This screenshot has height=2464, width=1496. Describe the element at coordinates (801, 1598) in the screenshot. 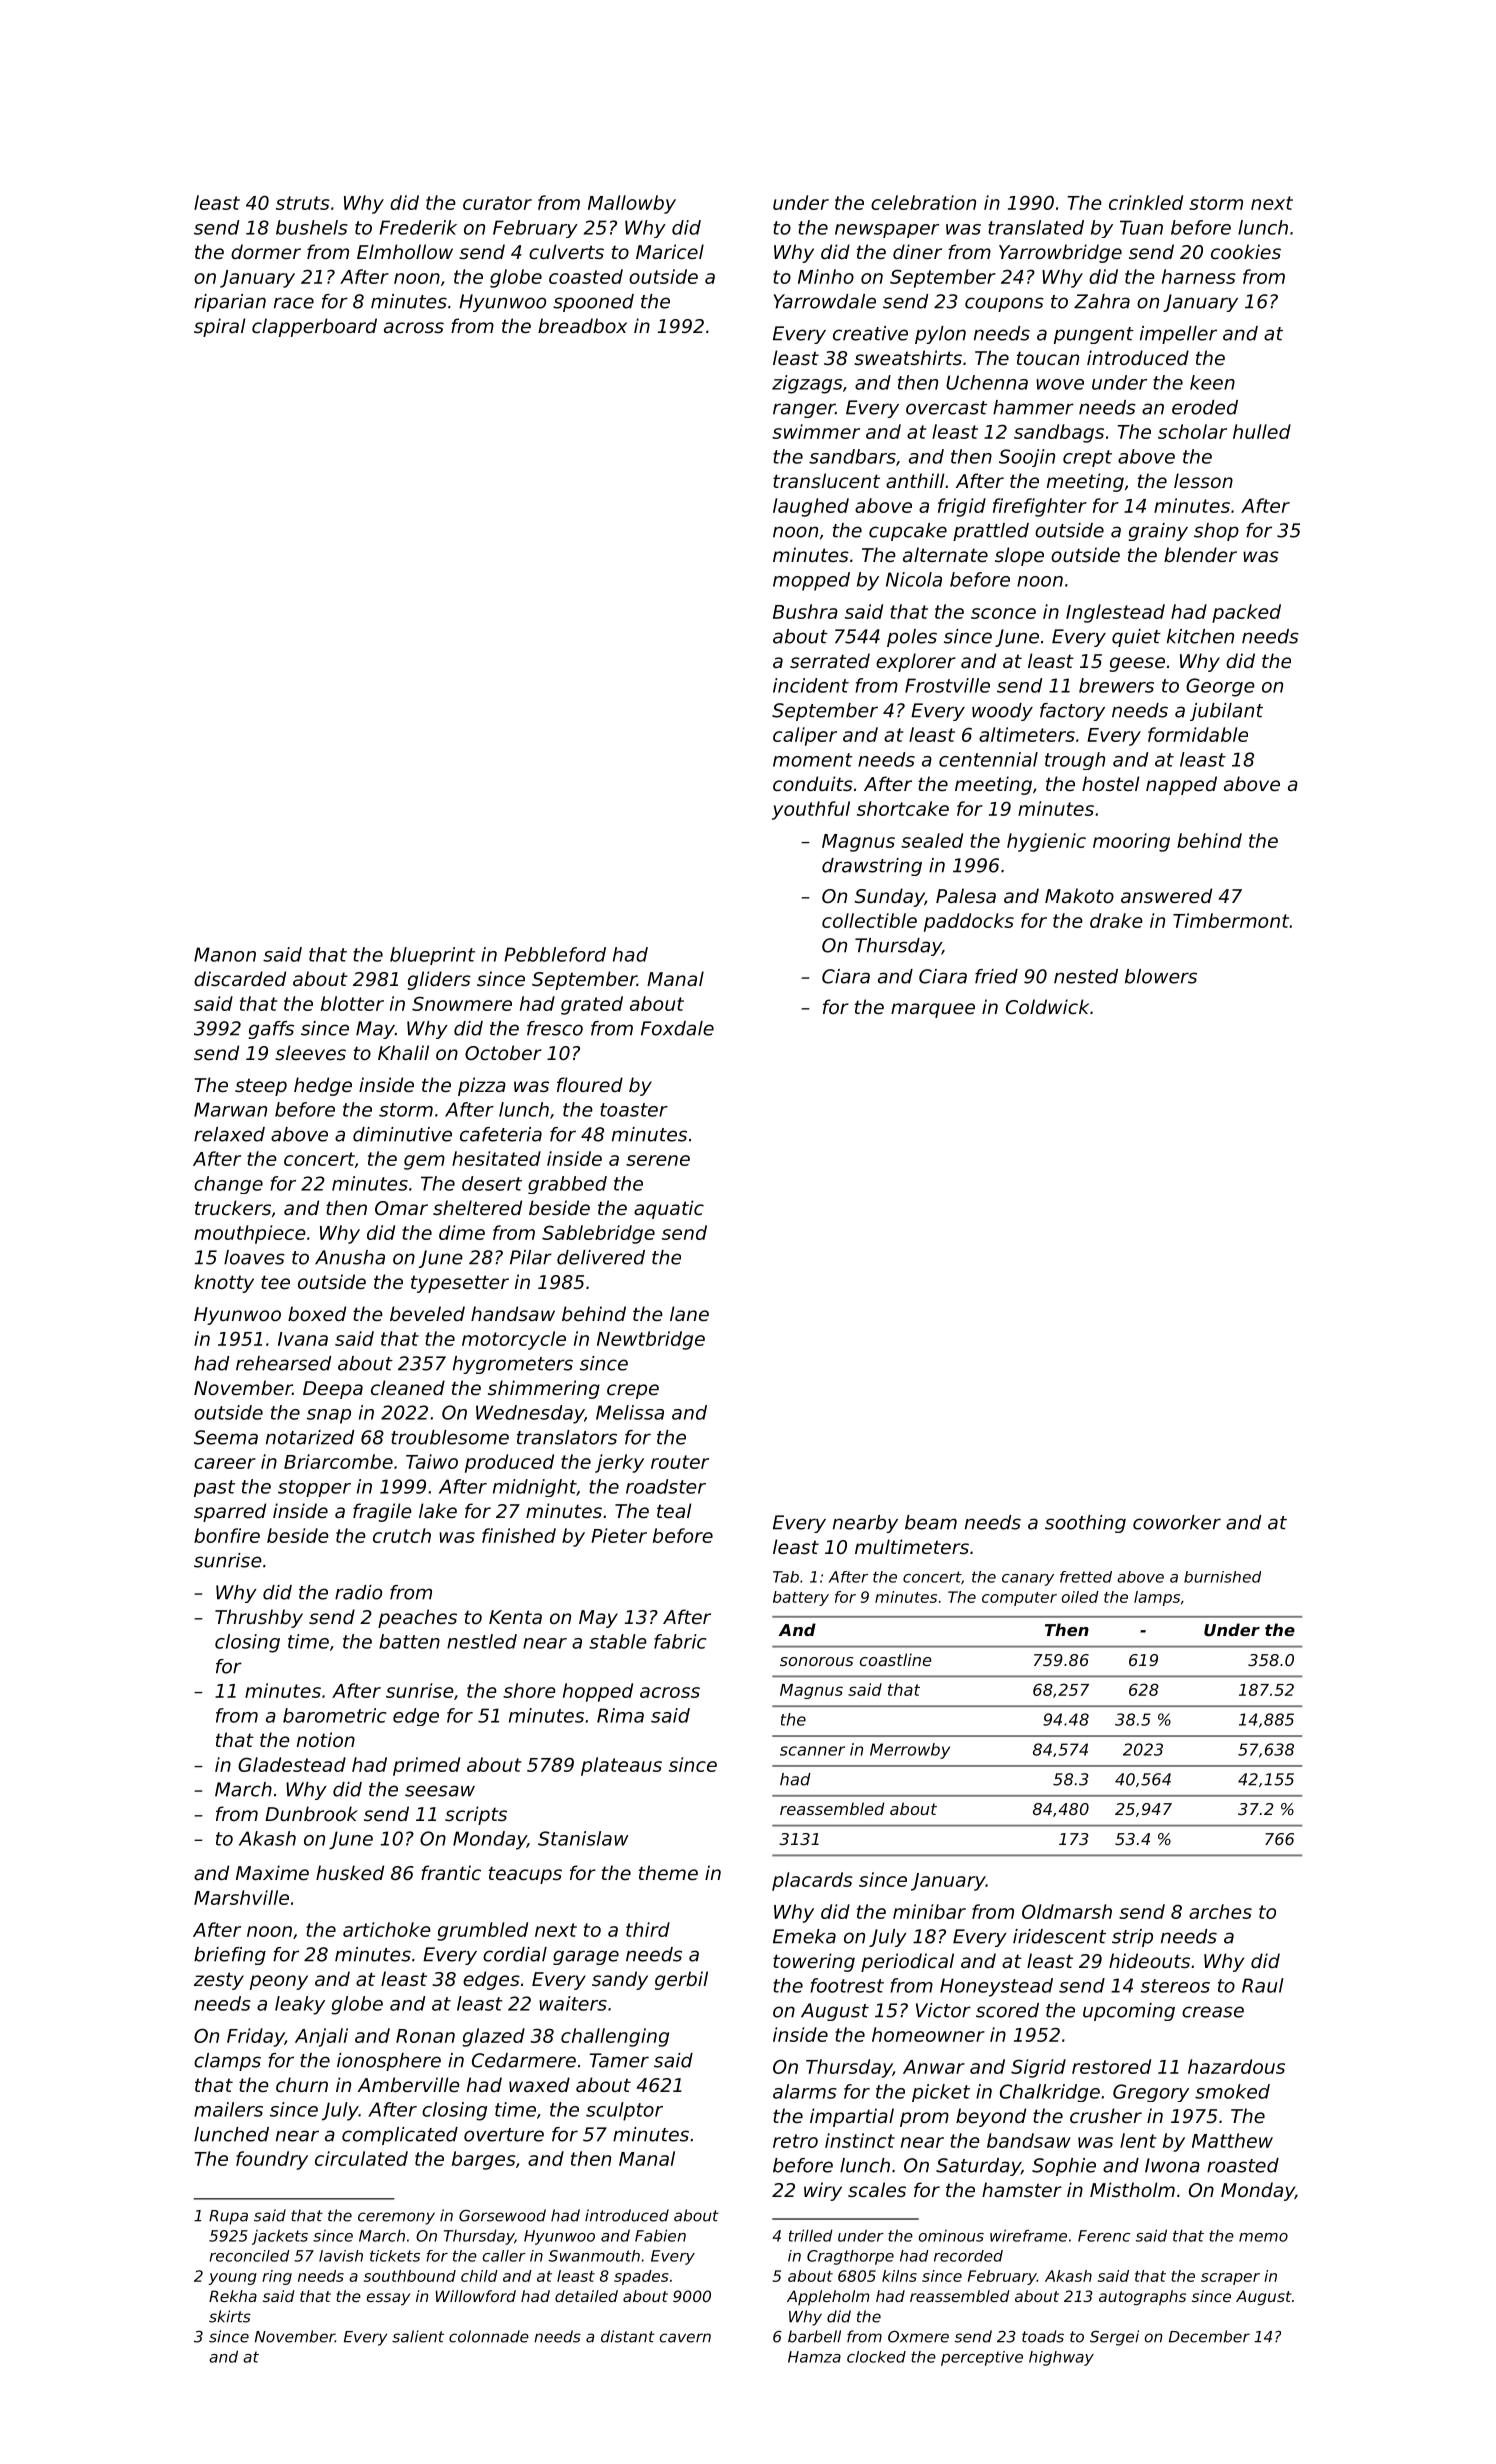

I see `battery` at that location.
